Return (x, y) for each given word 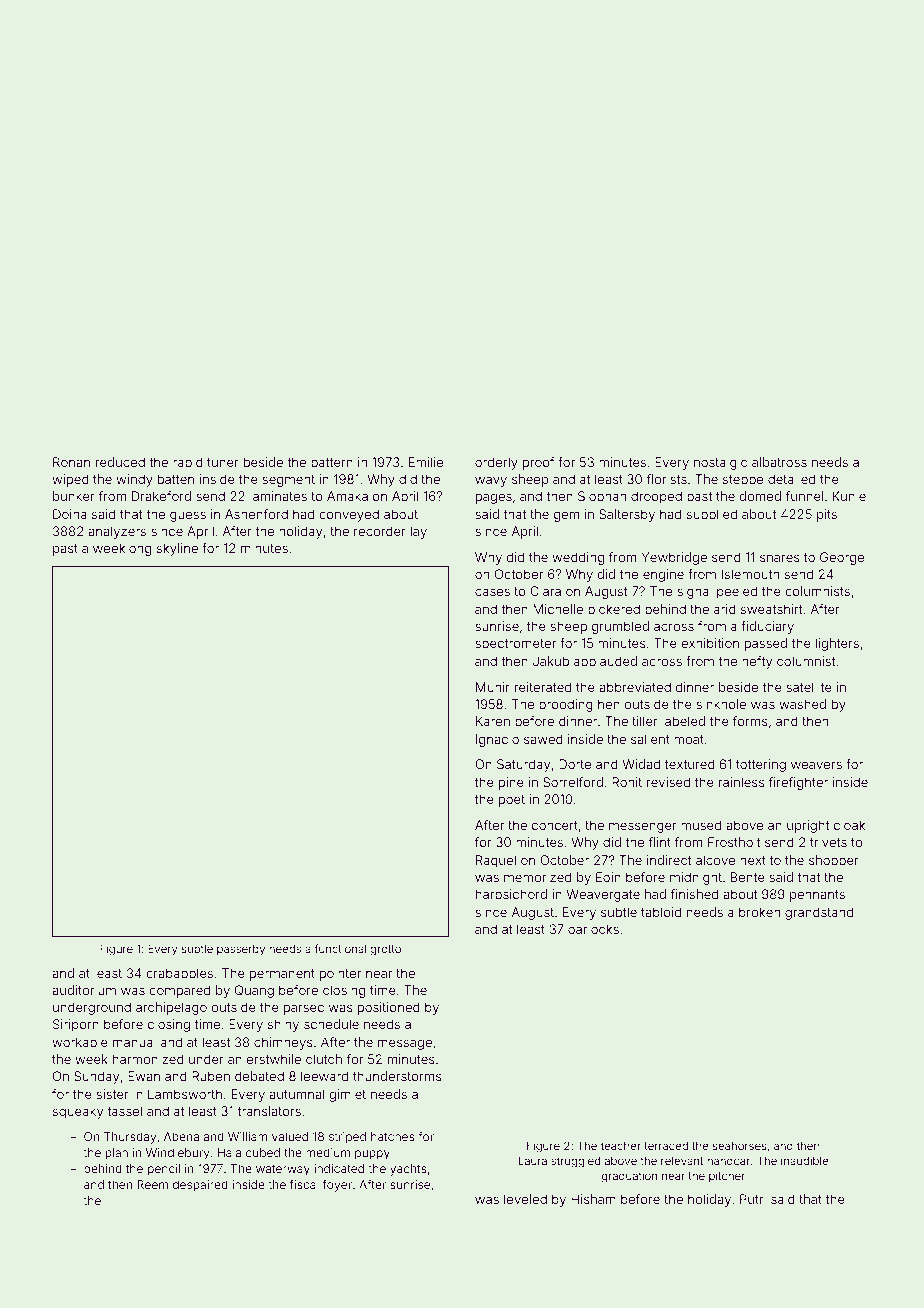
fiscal (304, 1184)
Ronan (71, 462)
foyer (337, 1186)
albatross (779, 462)
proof (538, 463)
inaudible (805, 1160)
